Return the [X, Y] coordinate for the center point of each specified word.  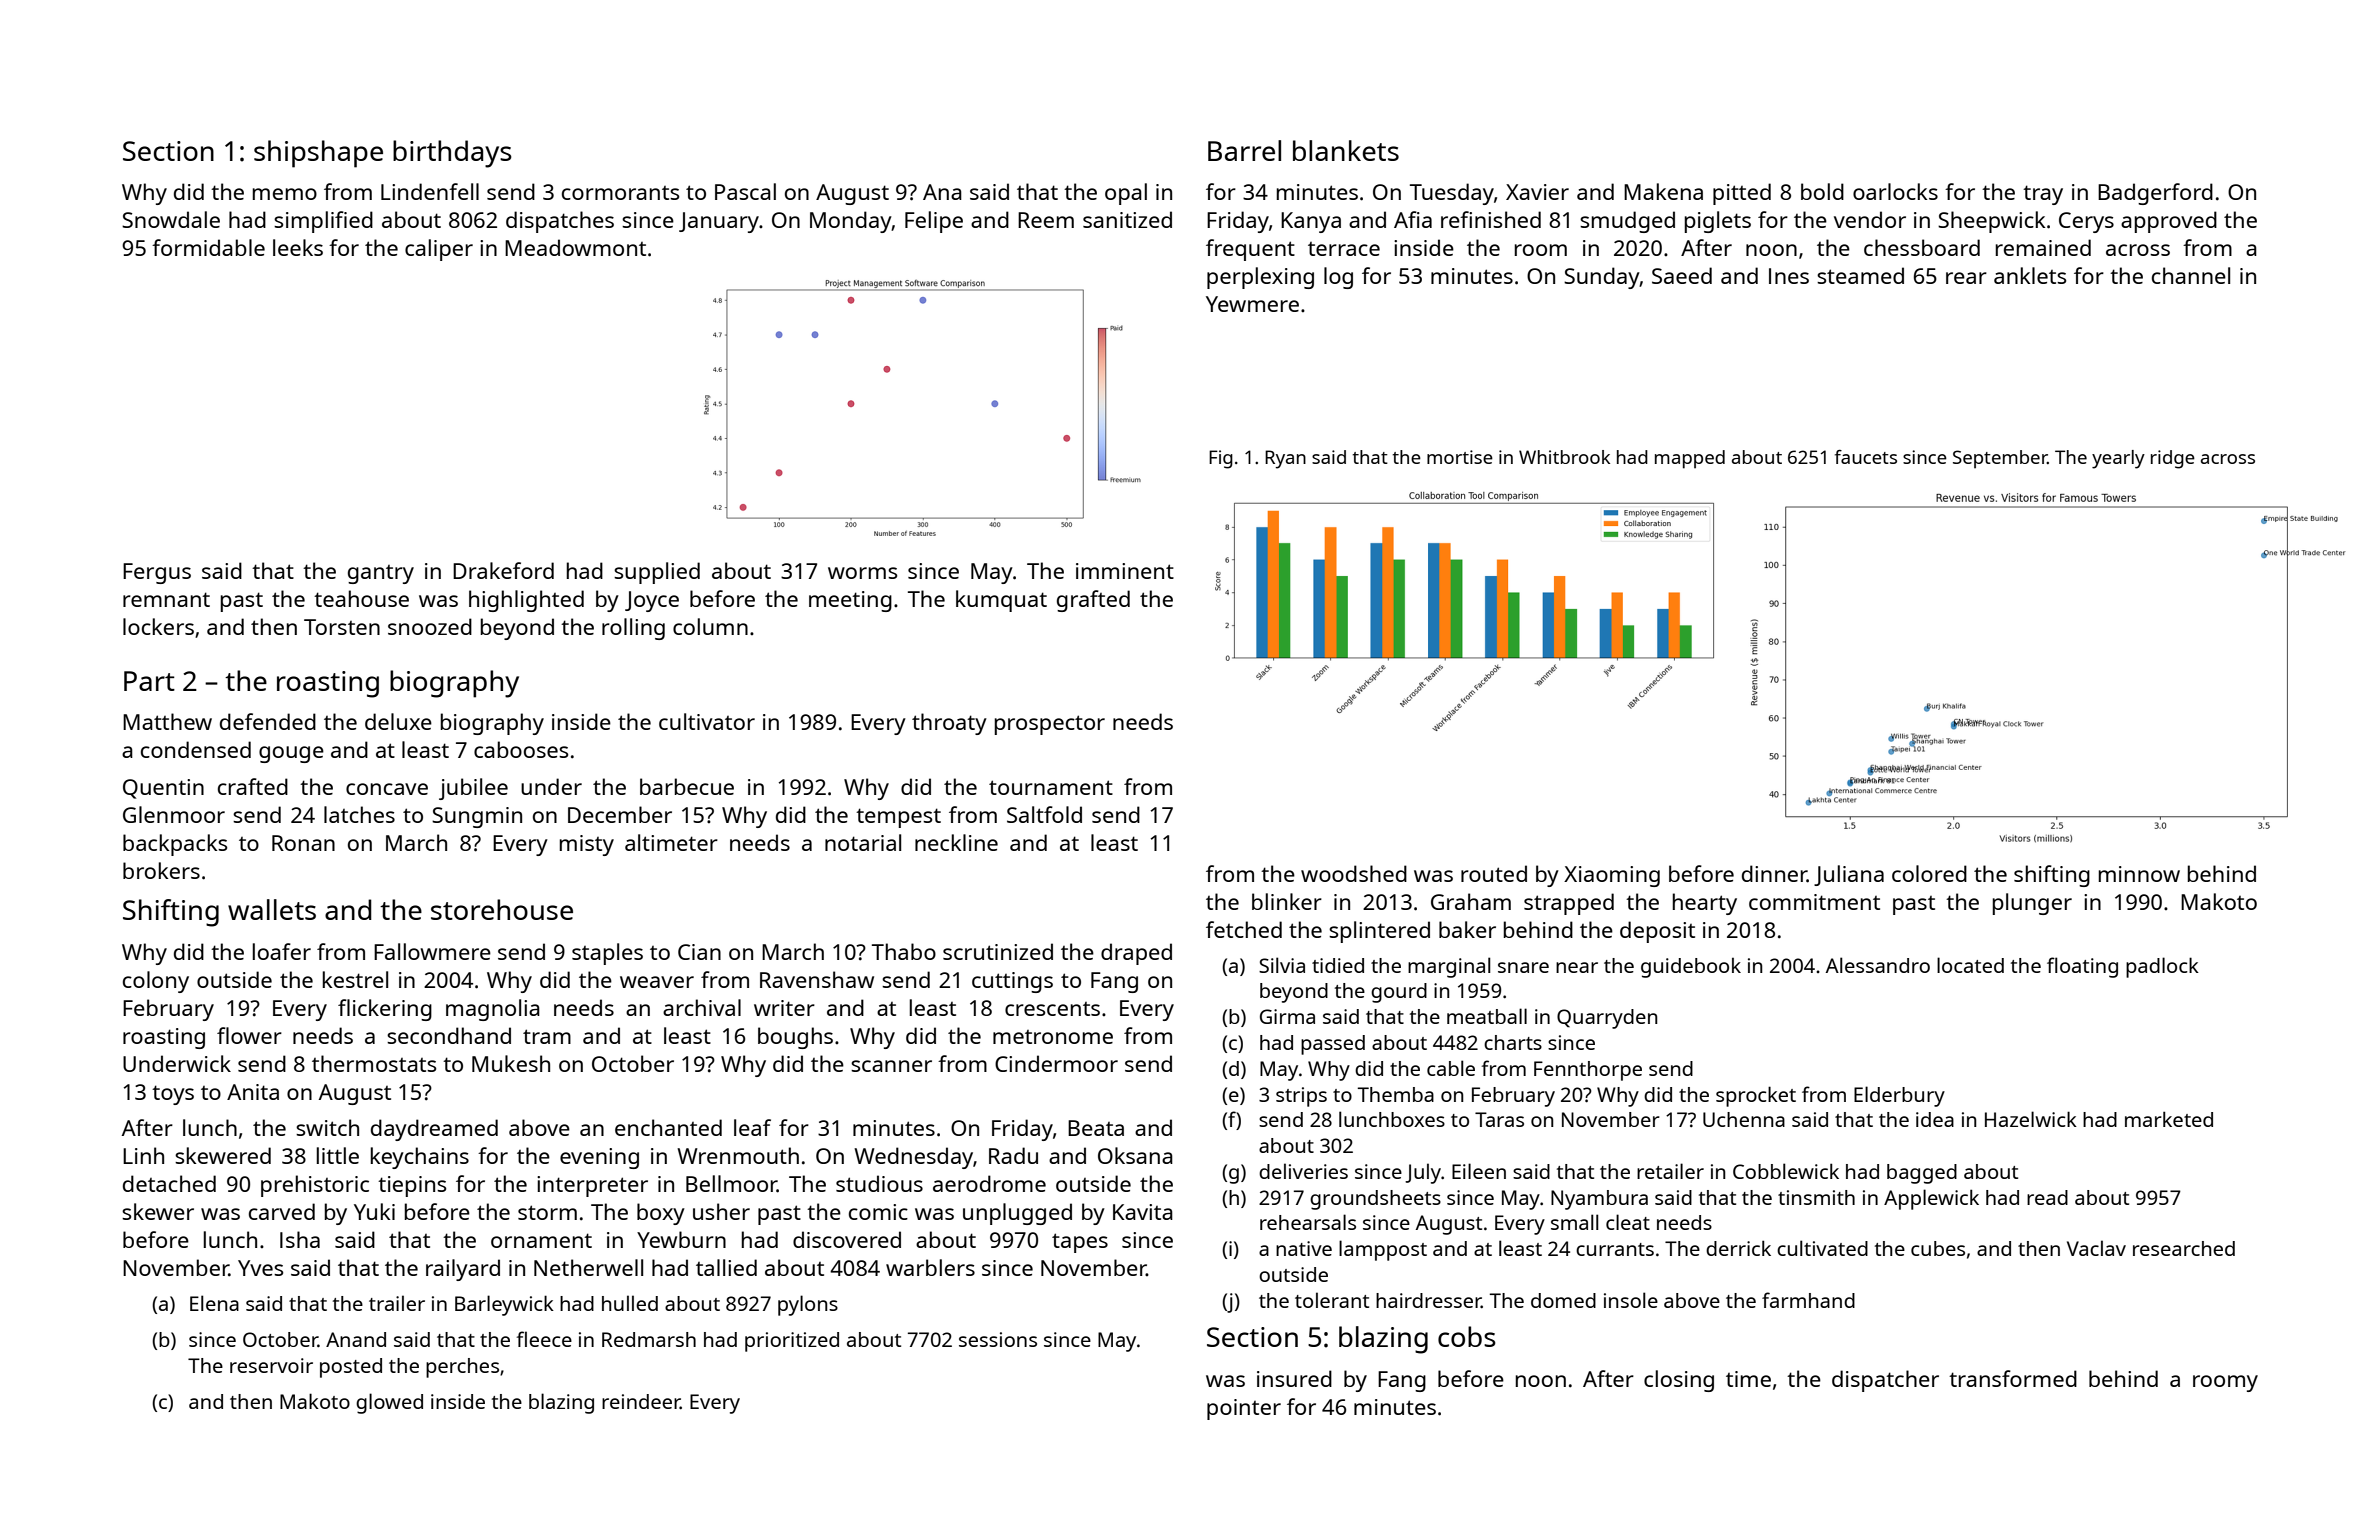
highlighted [526, 601]
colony [156, 982]
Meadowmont [575, 247]
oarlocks [1895, 191]
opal [1126, 194]
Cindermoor [1056, 1063]
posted [351, 1368]
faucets [1866, 457]
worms [862, 573]
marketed [2169, 1119]
